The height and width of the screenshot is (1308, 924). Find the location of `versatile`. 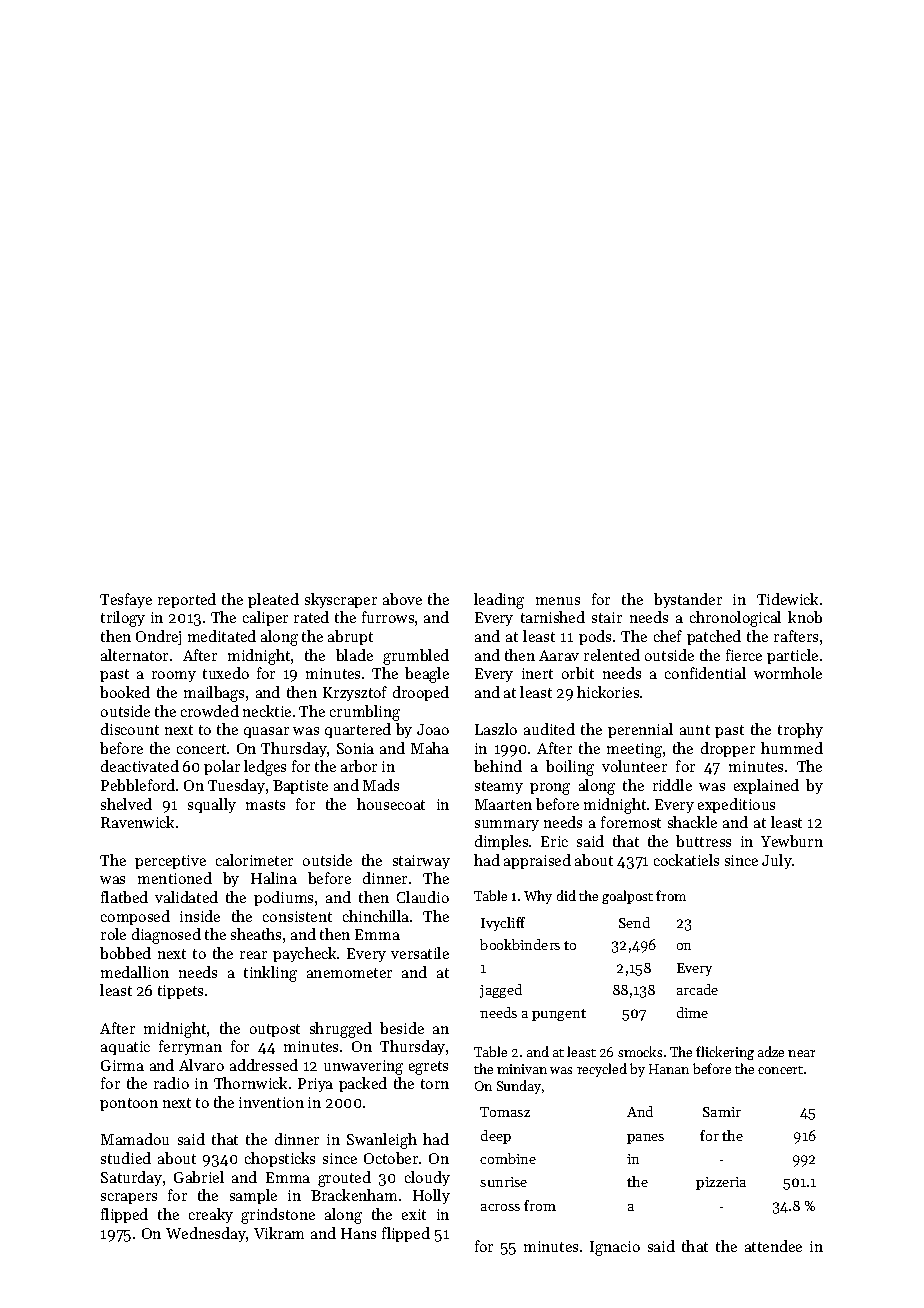

versatile is located at coordinates (420, 953).
